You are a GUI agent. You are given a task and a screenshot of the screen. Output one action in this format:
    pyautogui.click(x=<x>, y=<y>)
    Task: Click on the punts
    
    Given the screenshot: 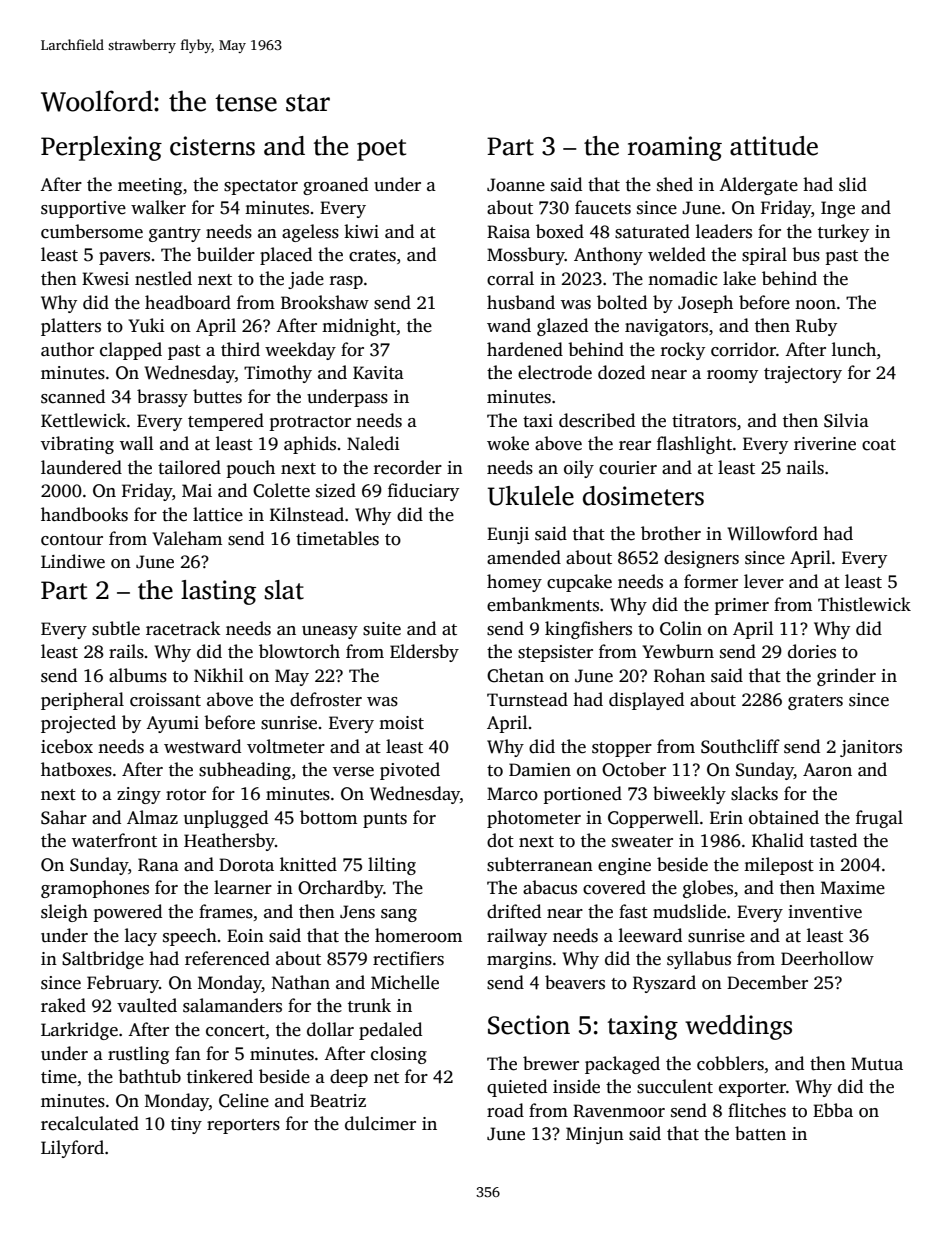 What is the action you would take?
    pyautogui.click(x=385, y=820)
